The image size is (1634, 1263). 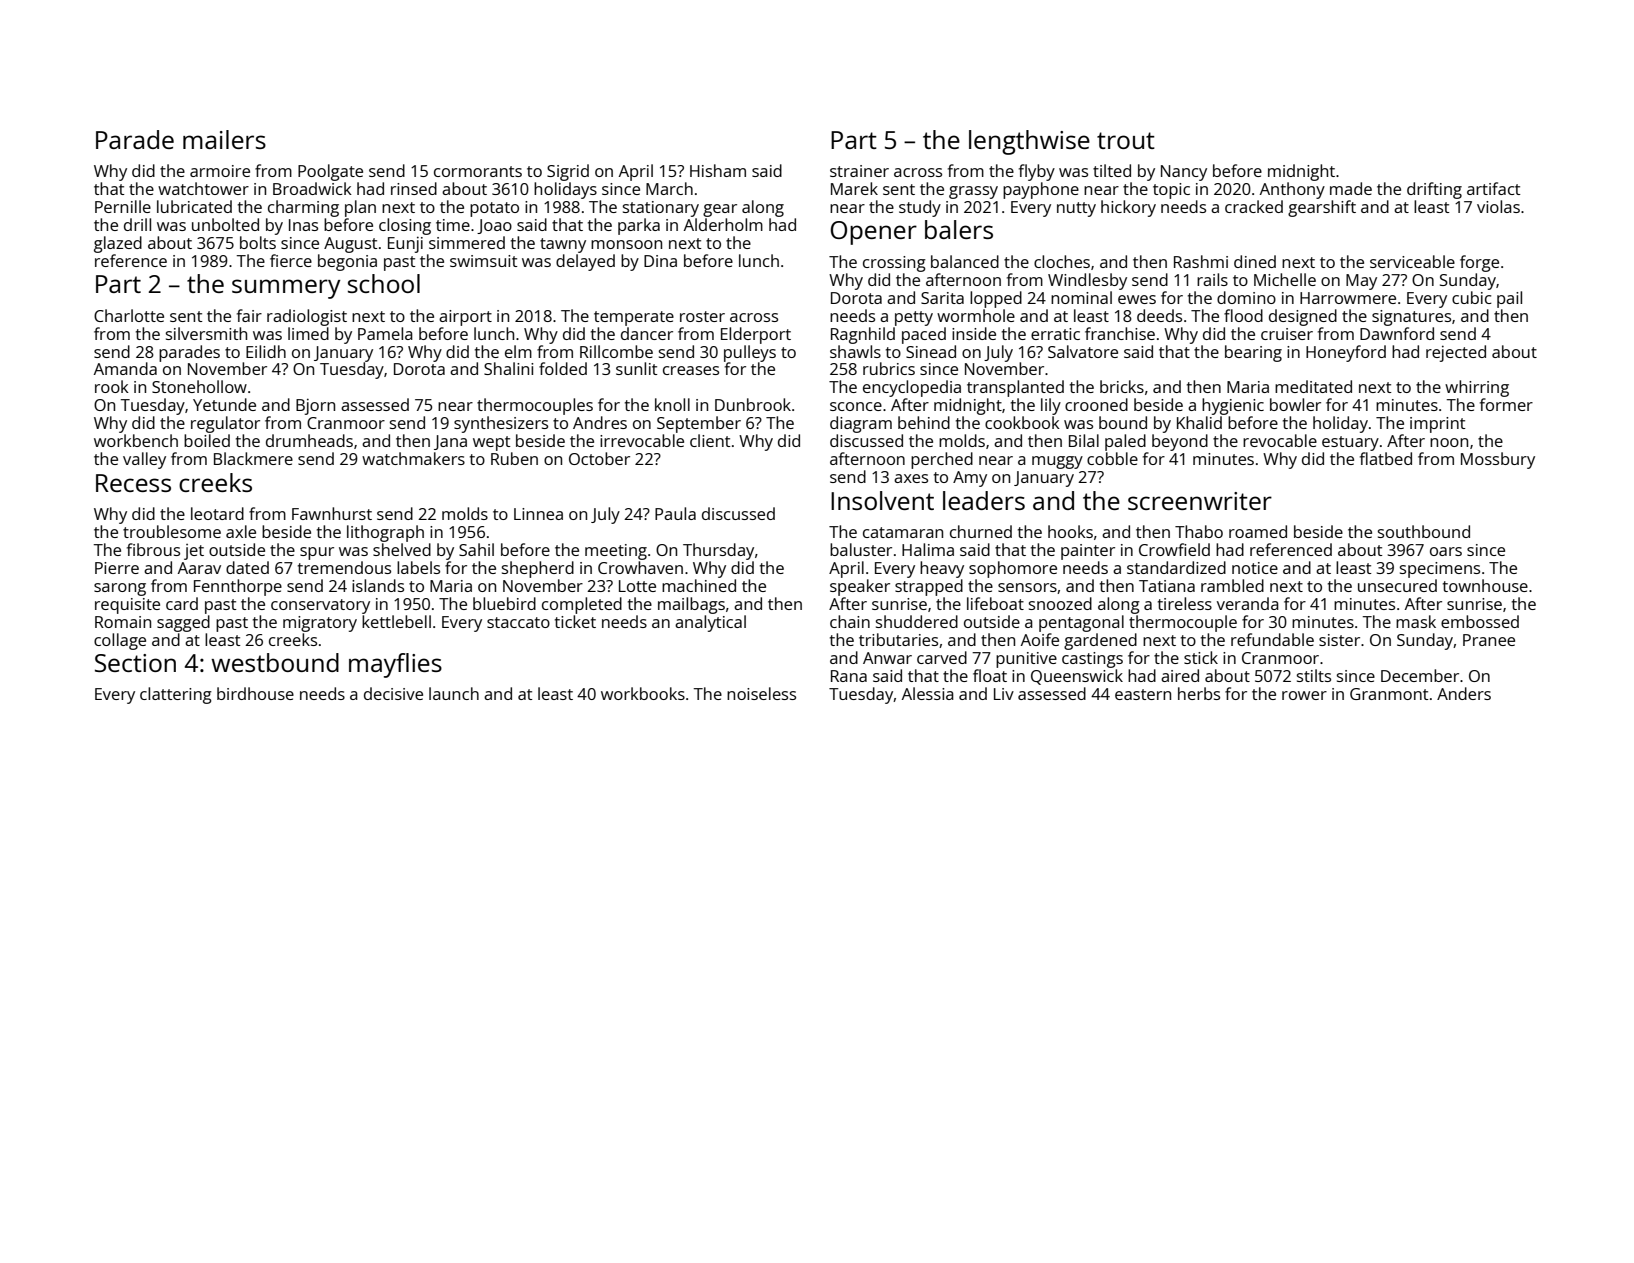 I want to click on mask, so click(x=1416, y=621).
